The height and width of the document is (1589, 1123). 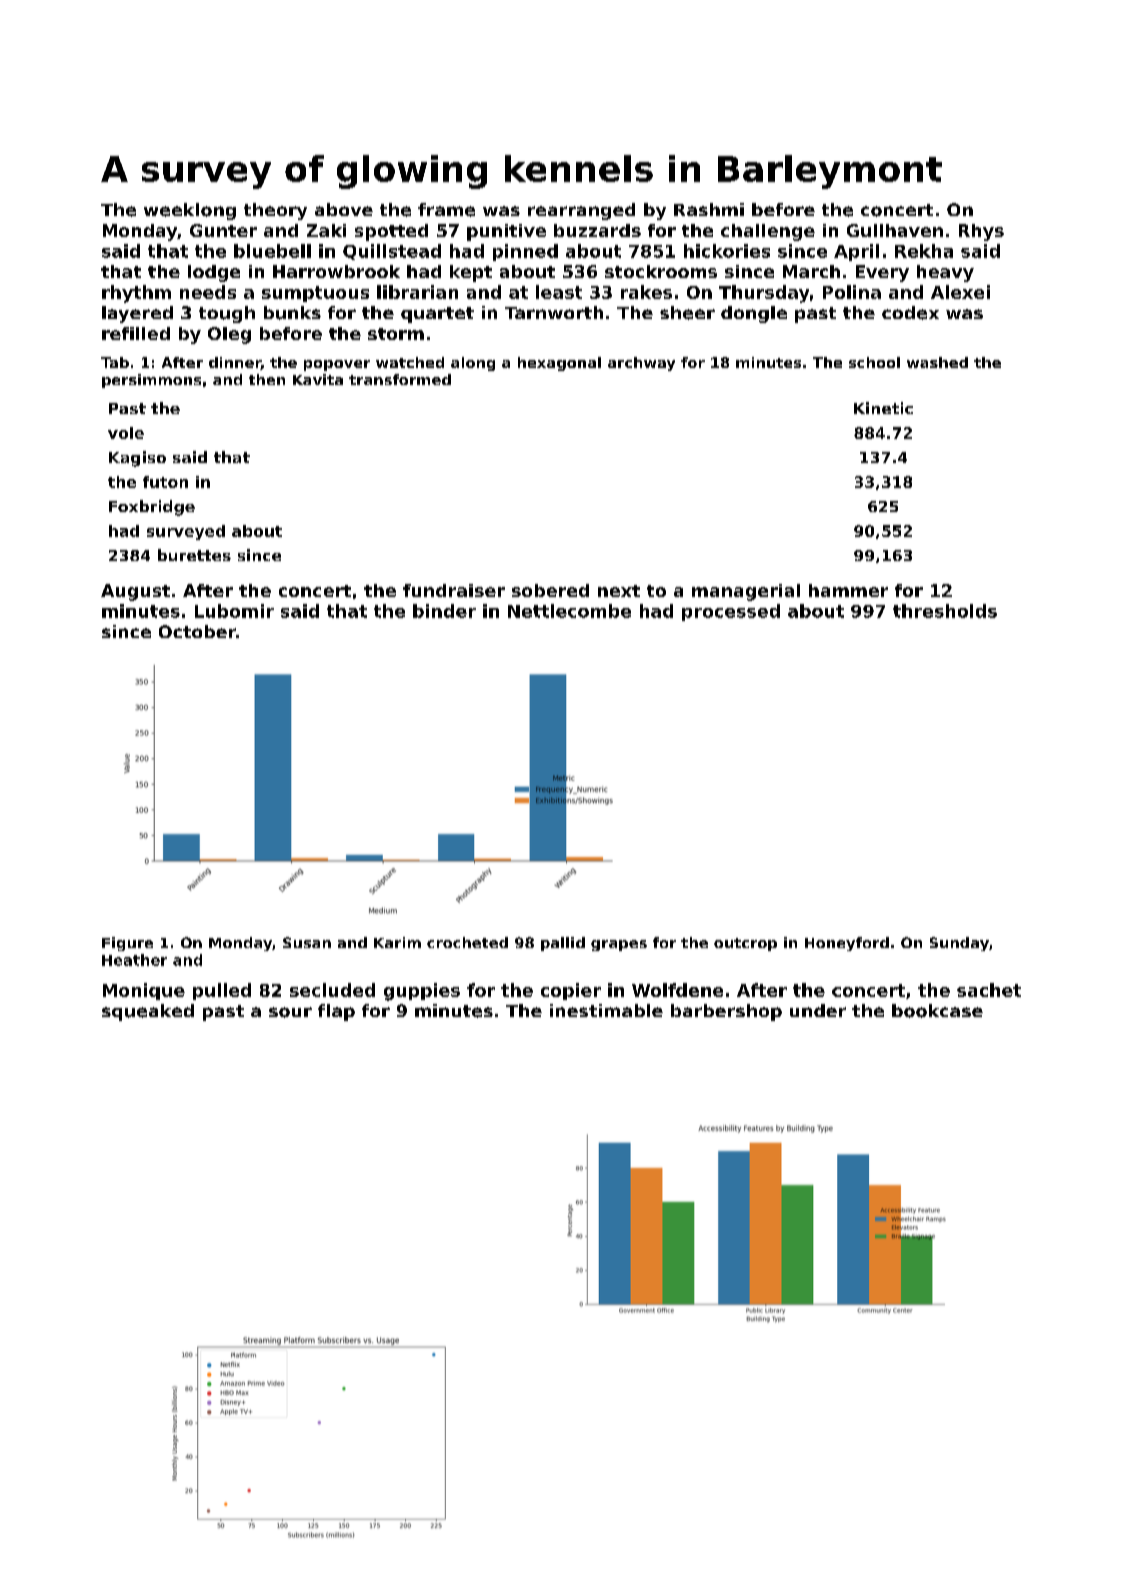 I want to click on burettes, so click(x=194, y=555).
